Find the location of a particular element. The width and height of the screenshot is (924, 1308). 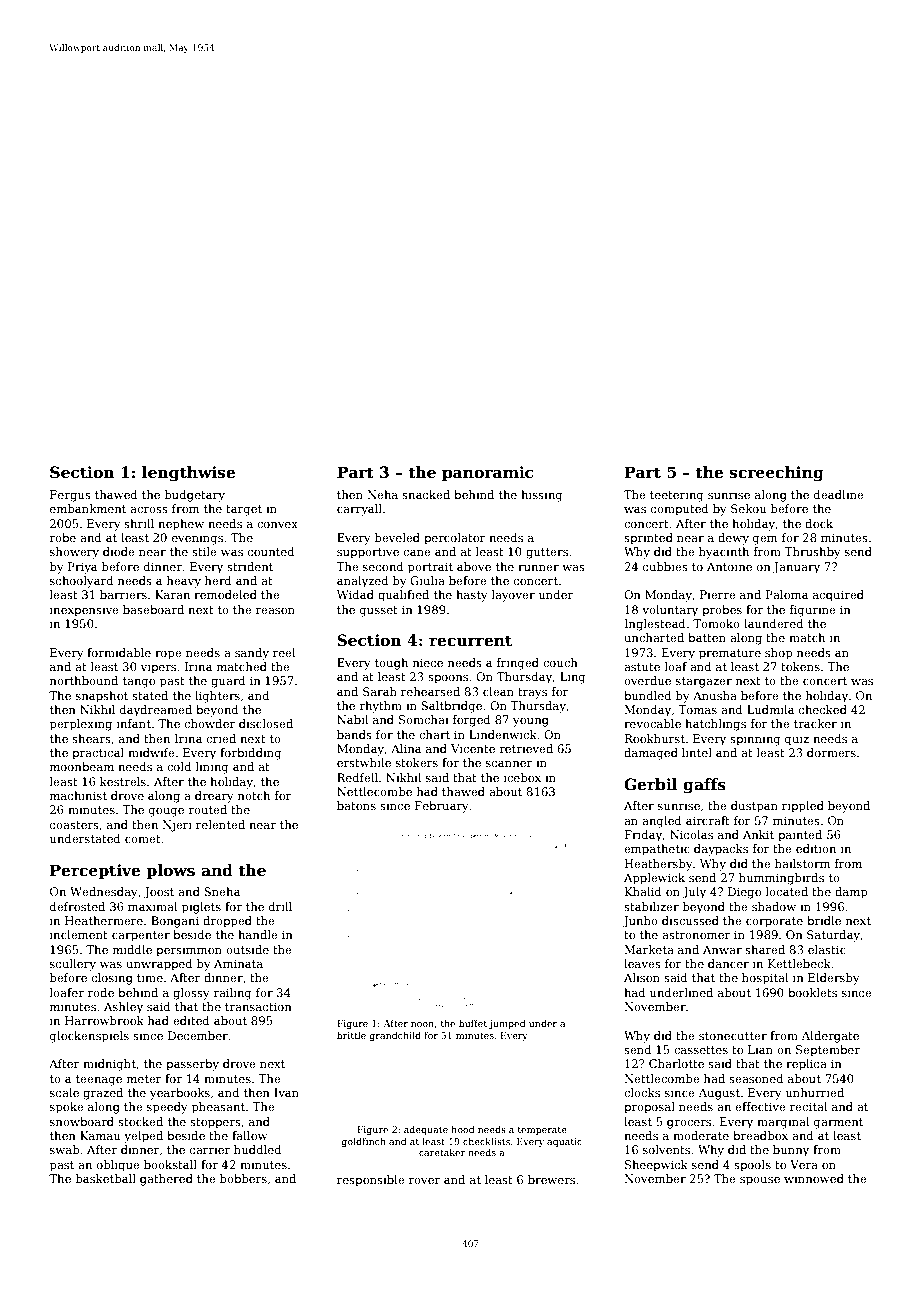

screeching is located at coordinates (776, 474).
